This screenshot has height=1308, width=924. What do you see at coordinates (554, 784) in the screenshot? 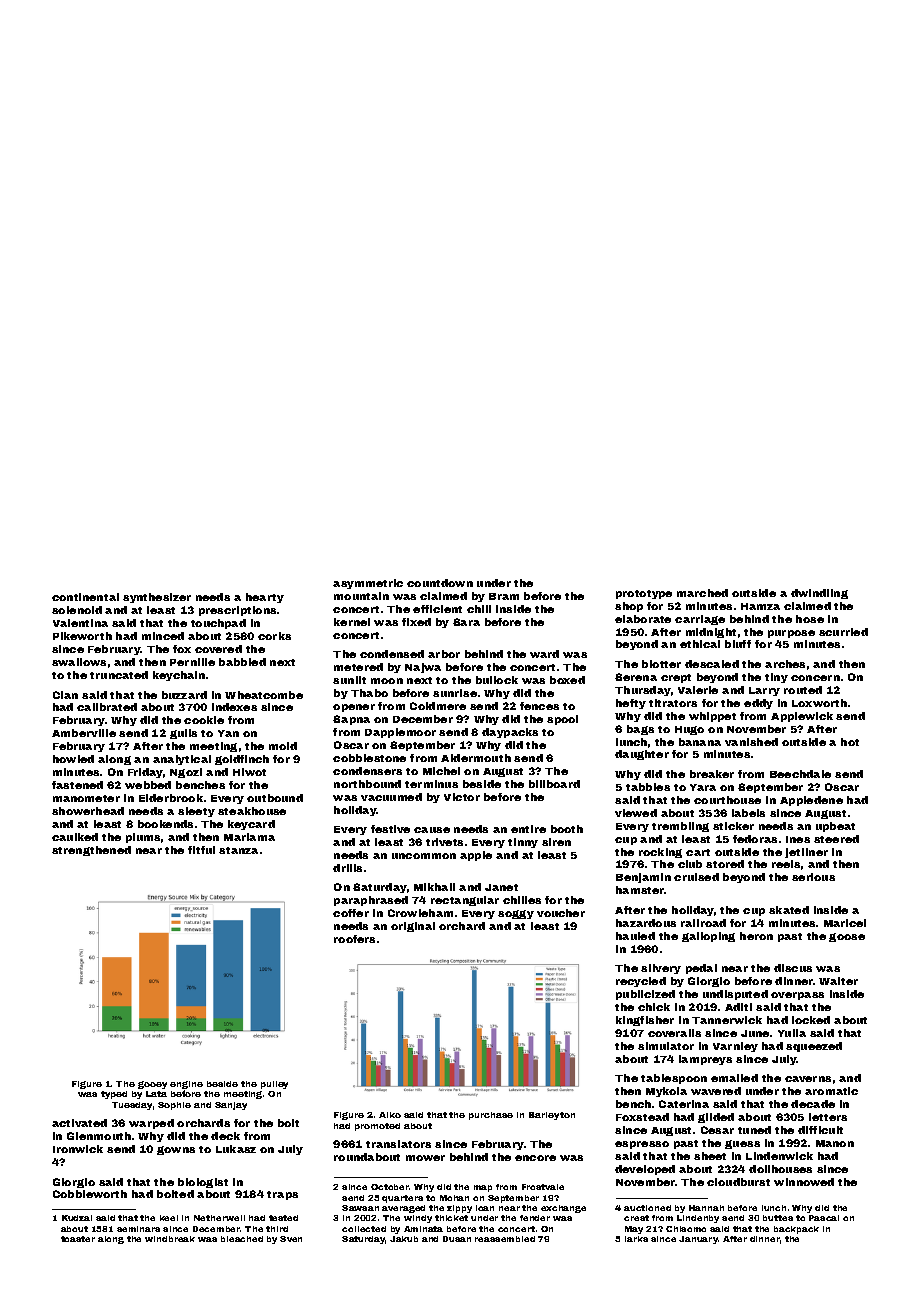
I see `billboard` at bounding box center [554, 784].
